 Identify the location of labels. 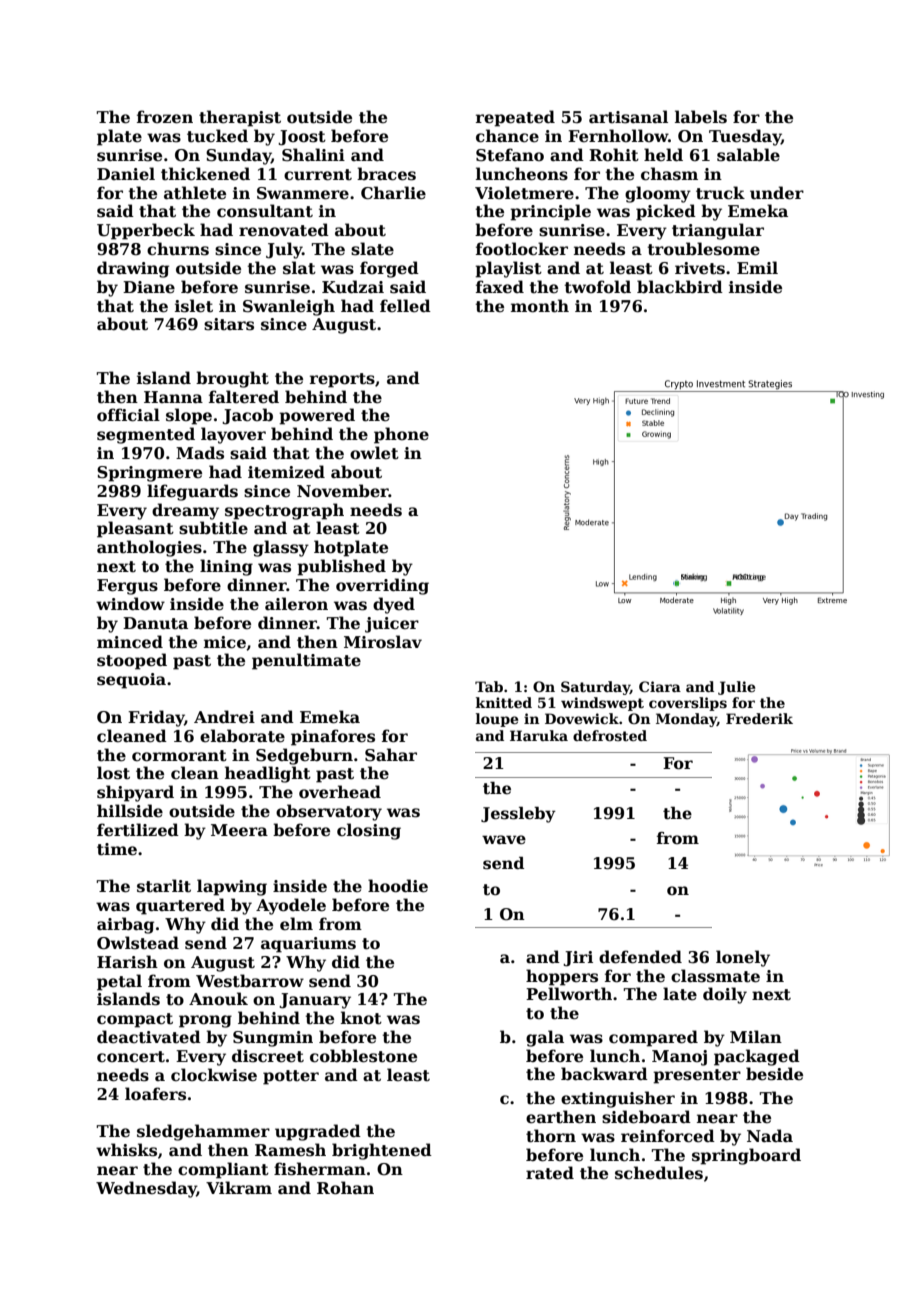
(701, 117).
